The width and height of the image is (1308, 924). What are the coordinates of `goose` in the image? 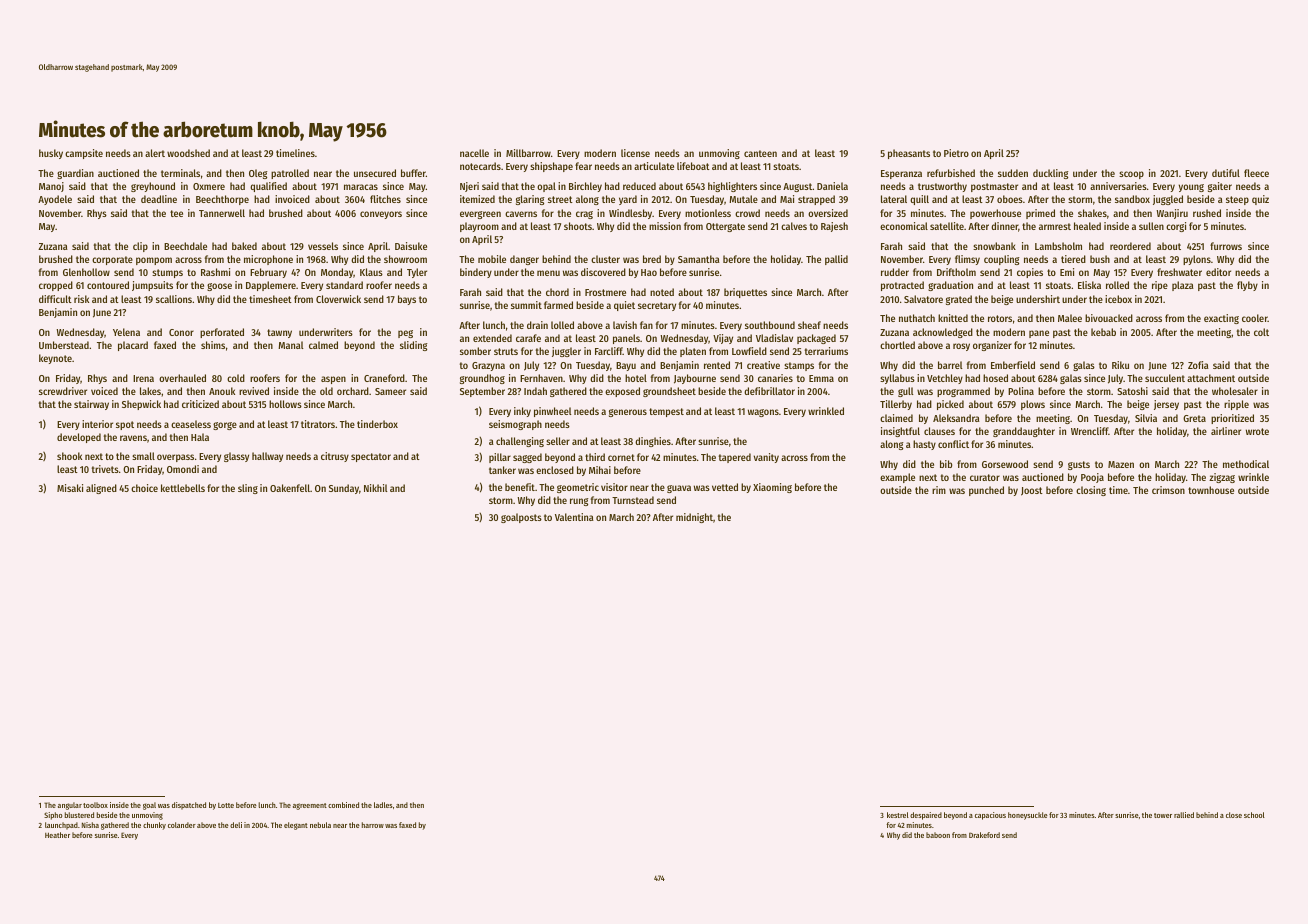 It's located at (219, 287).
